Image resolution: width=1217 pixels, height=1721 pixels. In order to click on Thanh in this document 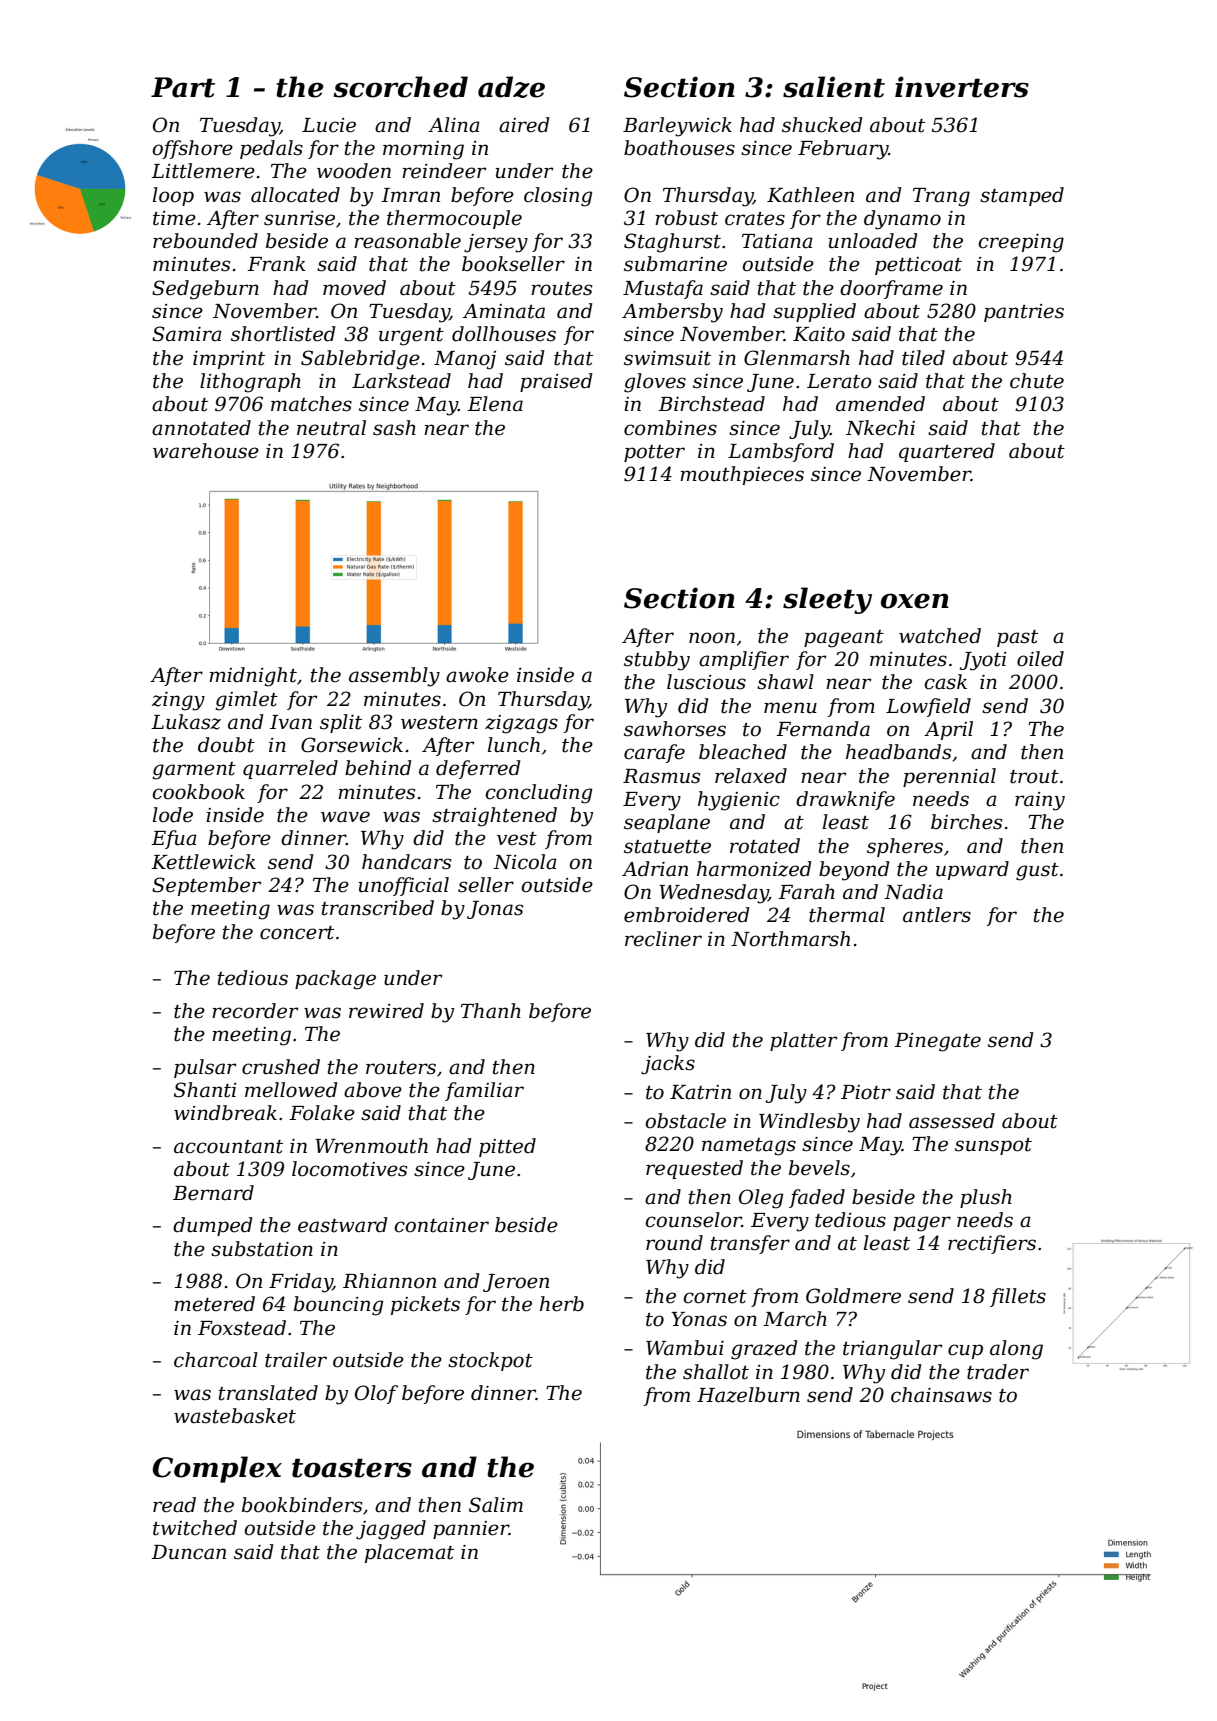, I will do `click(491, 1011)`.
